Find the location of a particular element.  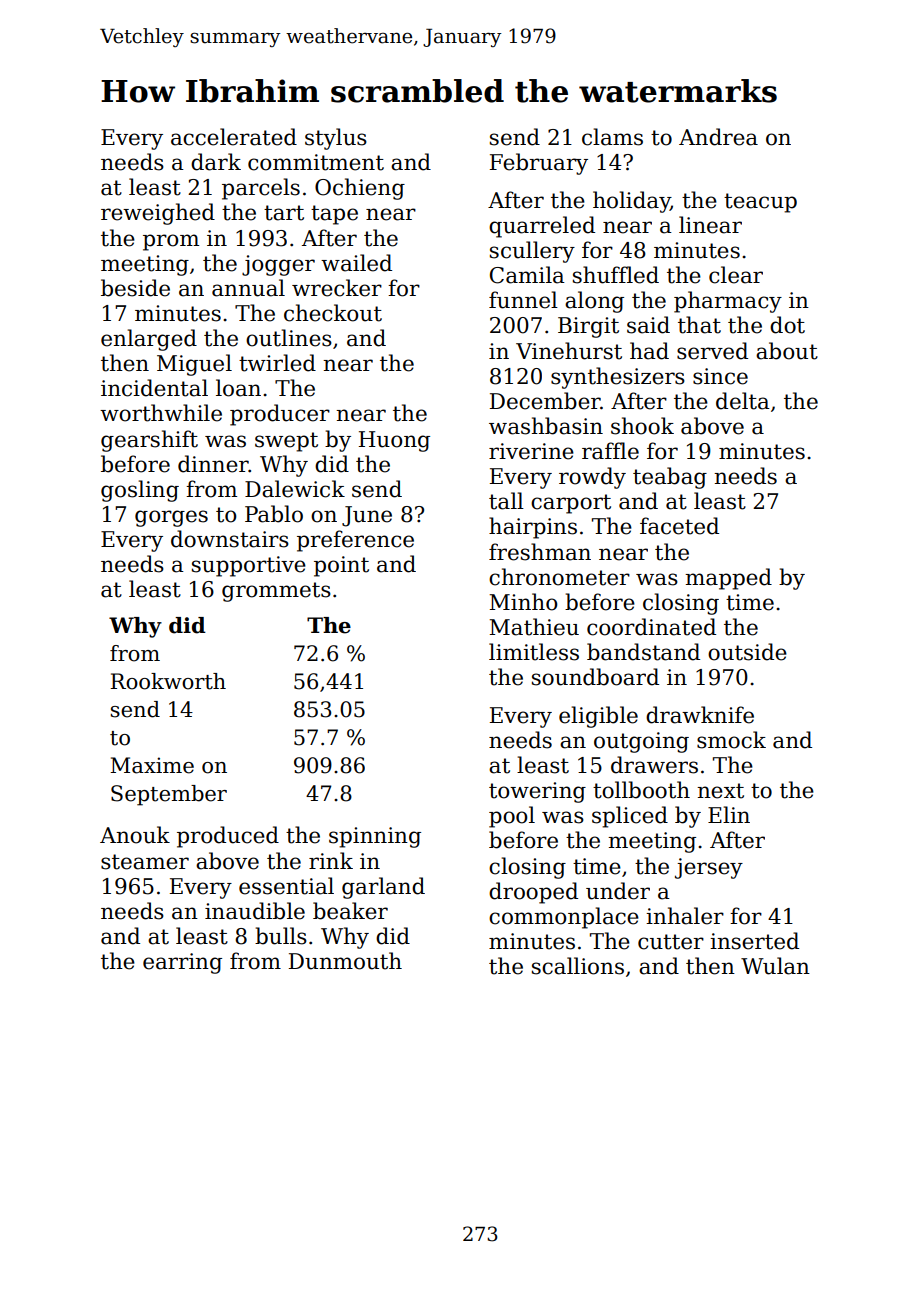

earring is located at coordinates (182, 963).
